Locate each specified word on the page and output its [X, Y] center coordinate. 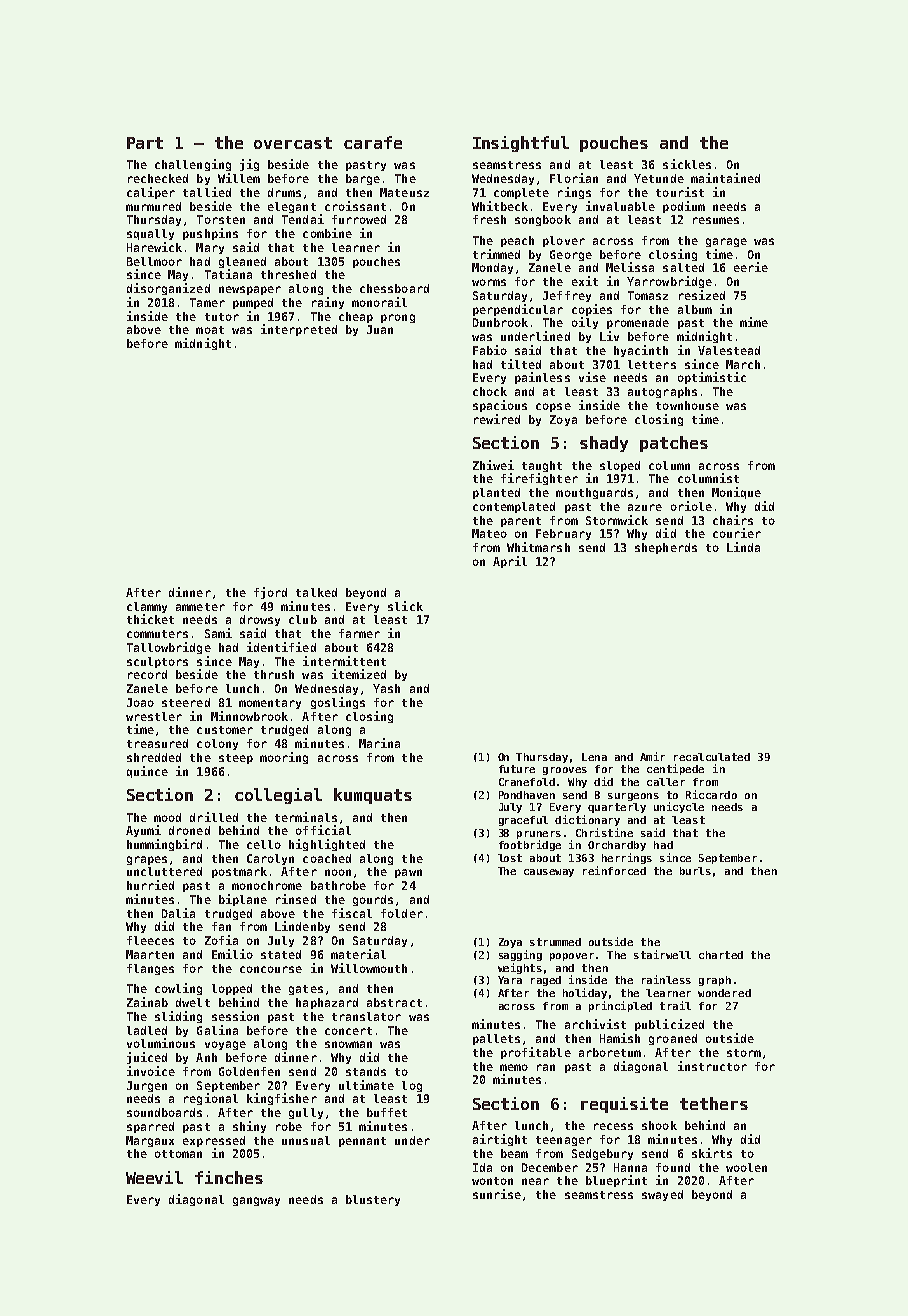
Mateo [489, 533]
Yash [386, 688]
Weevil [154, 1177]
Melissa [630, 267]
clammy [147, 607]
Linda [743, 547]
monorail [379, 302]
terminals [306, 817]
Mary [210, 248]
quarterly [617, 808]
